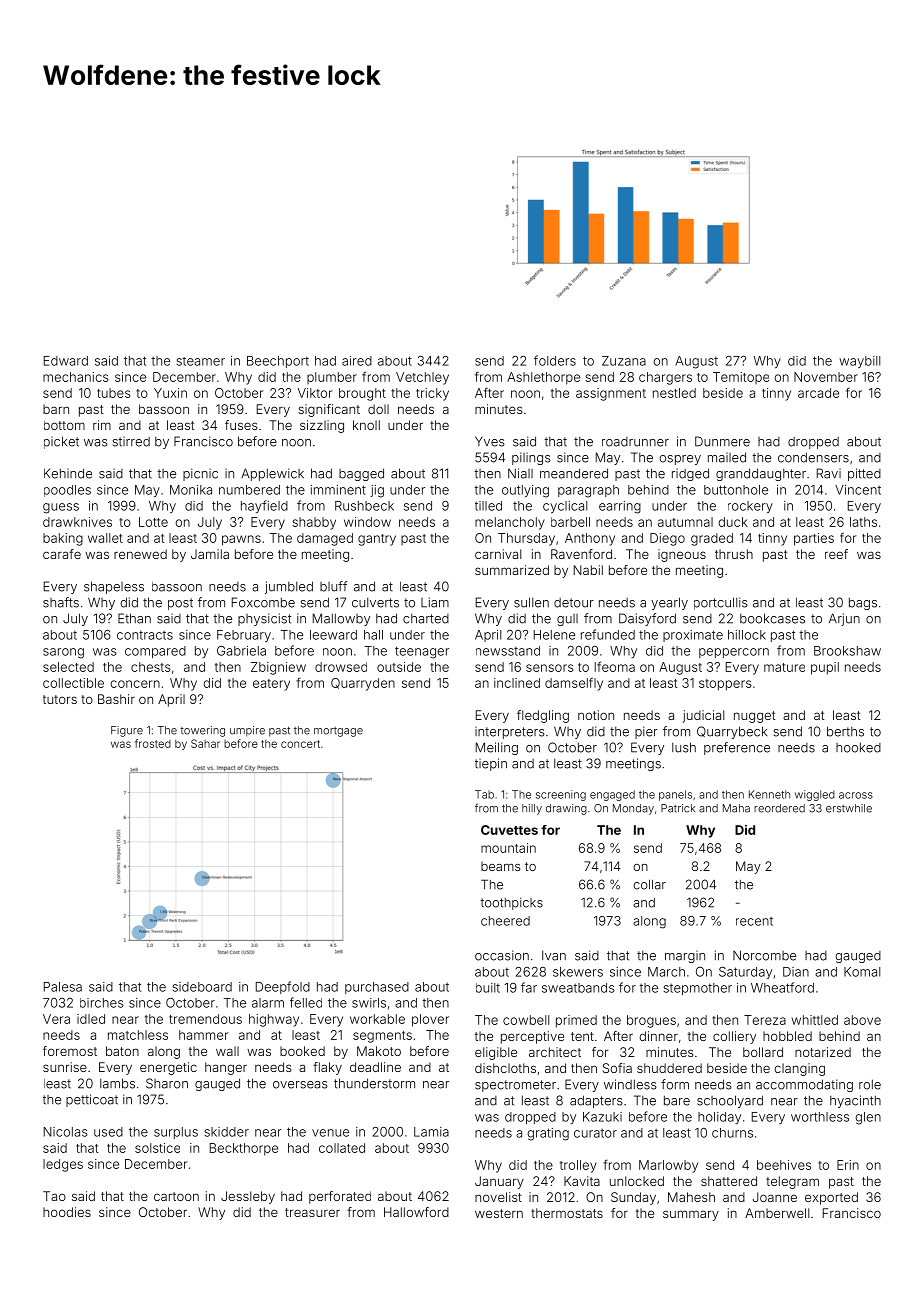  What do you see at coordinates (201, 361) in the screenshot?
I see `steamer` at bounding box center [201, 361].
